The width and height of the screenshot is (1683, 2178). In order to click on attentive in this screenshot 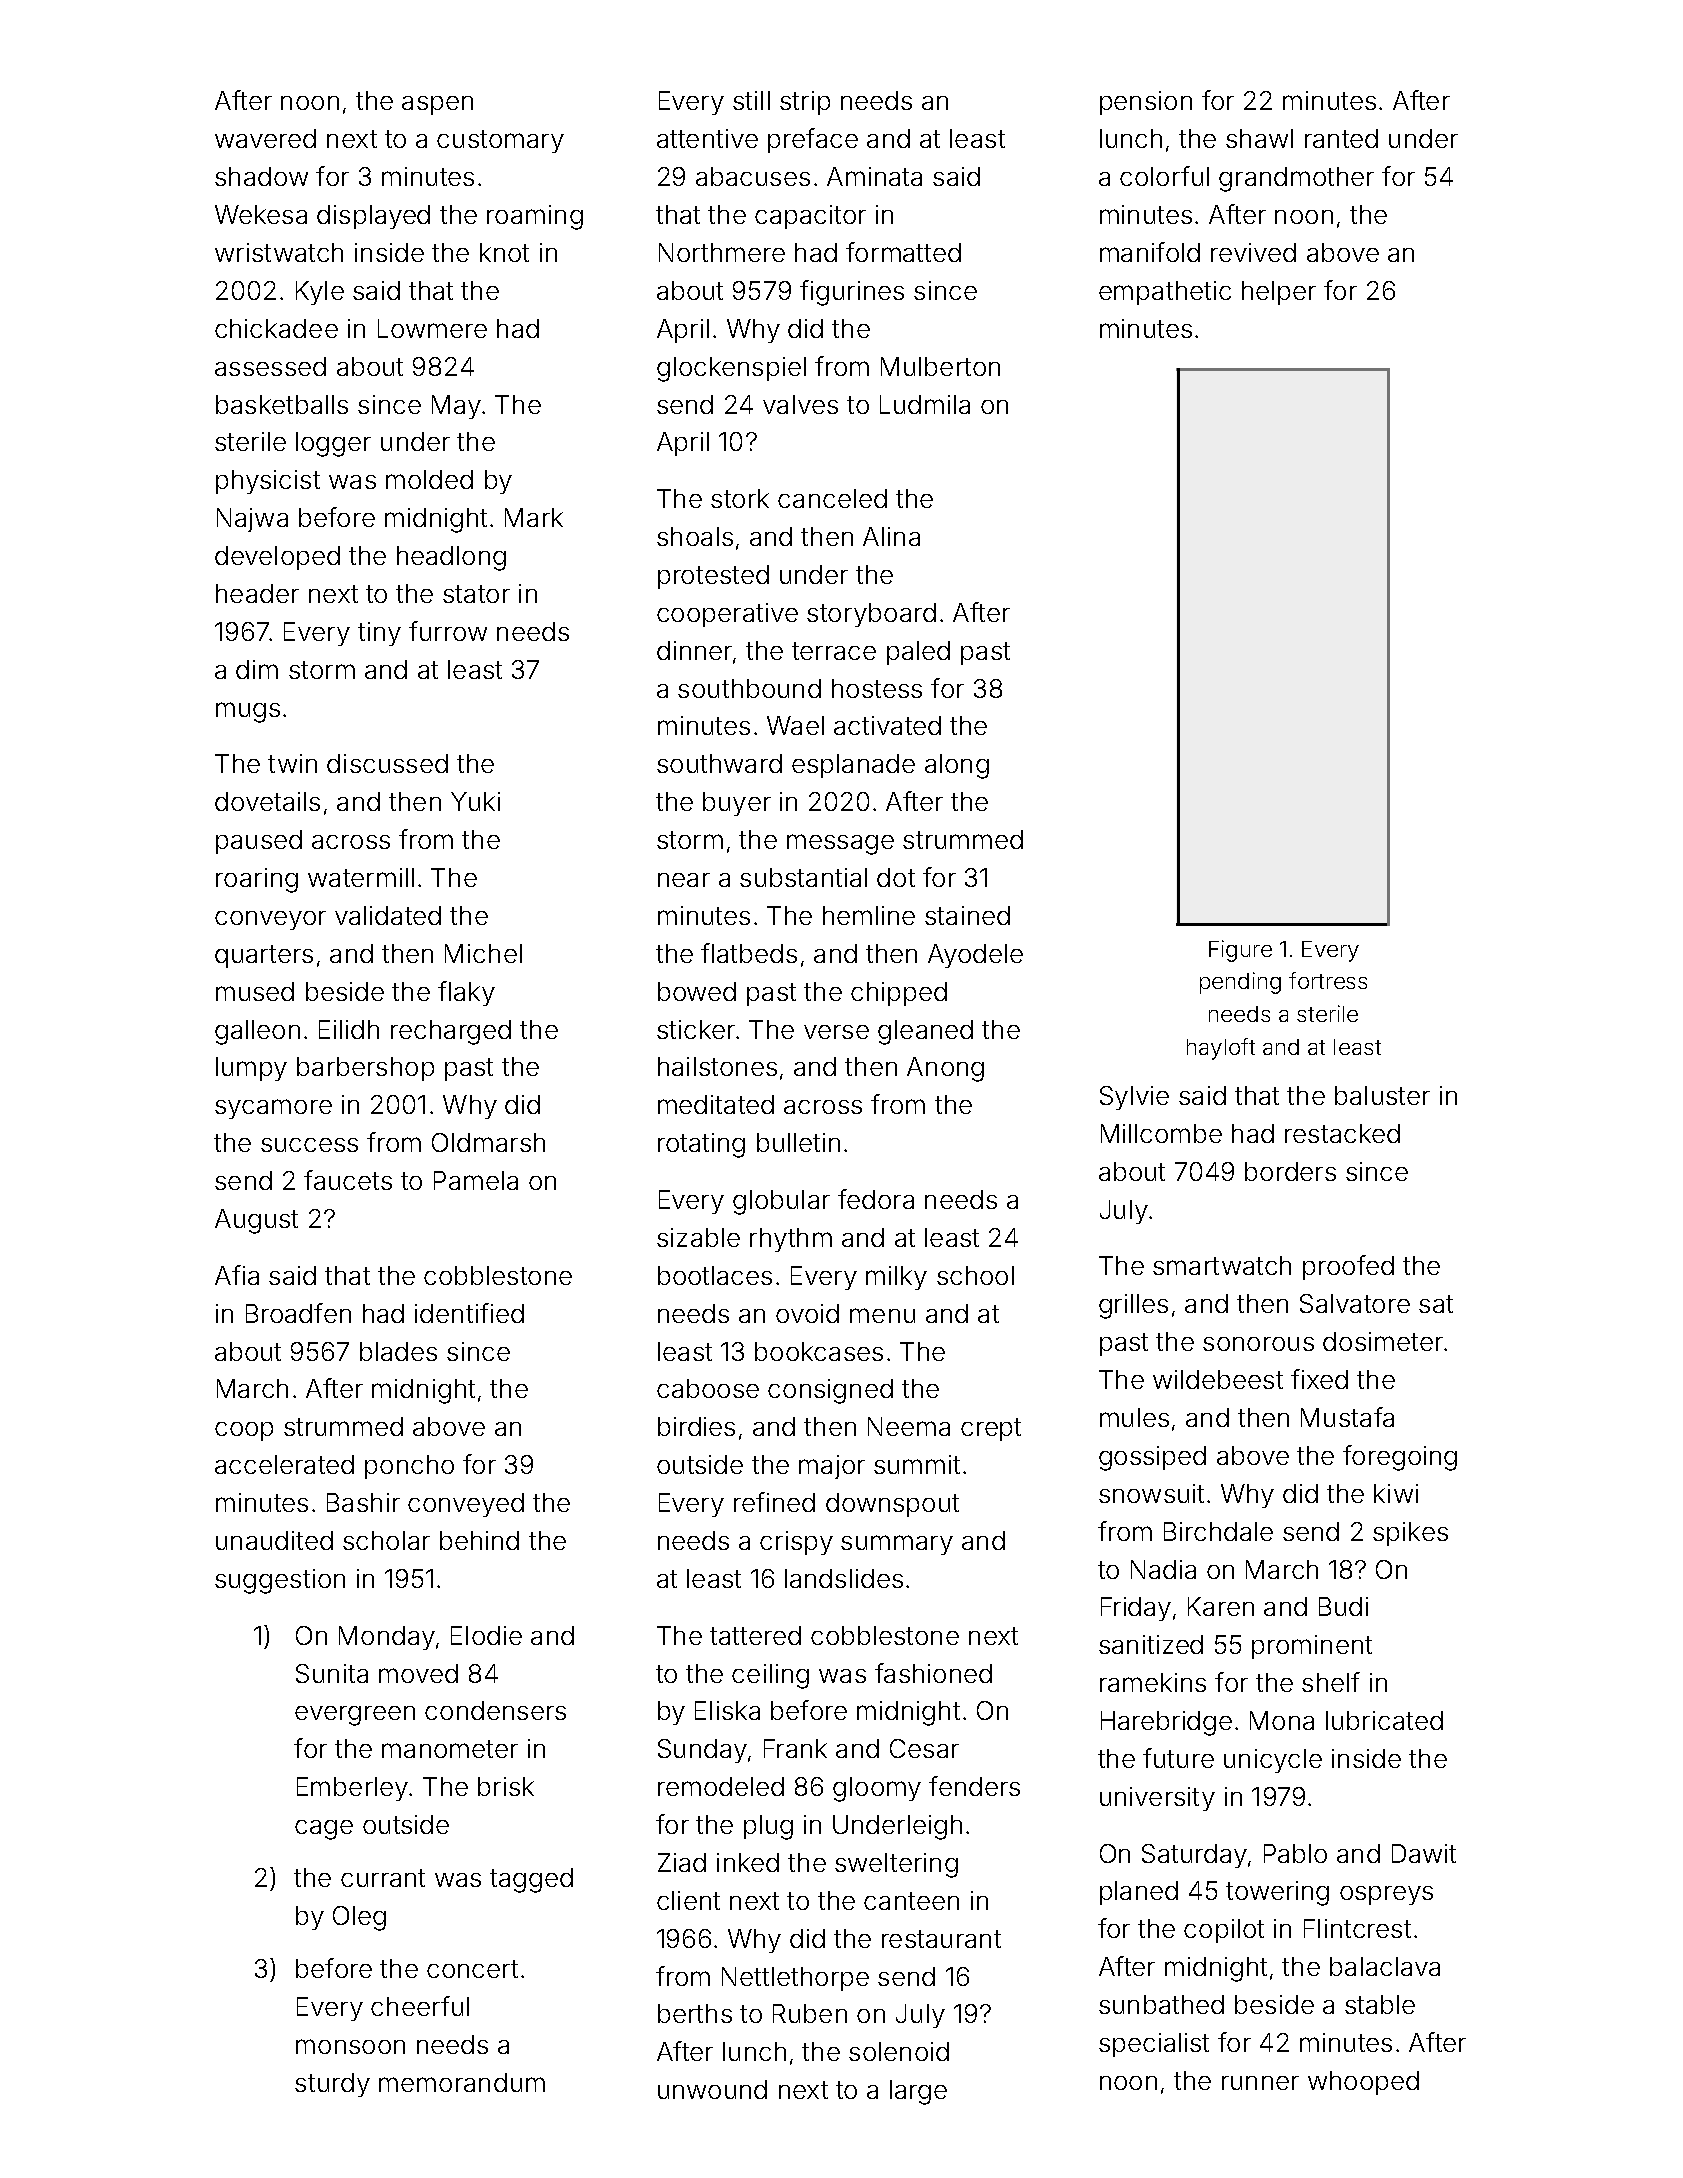, I will do `click(707, 138)`.
